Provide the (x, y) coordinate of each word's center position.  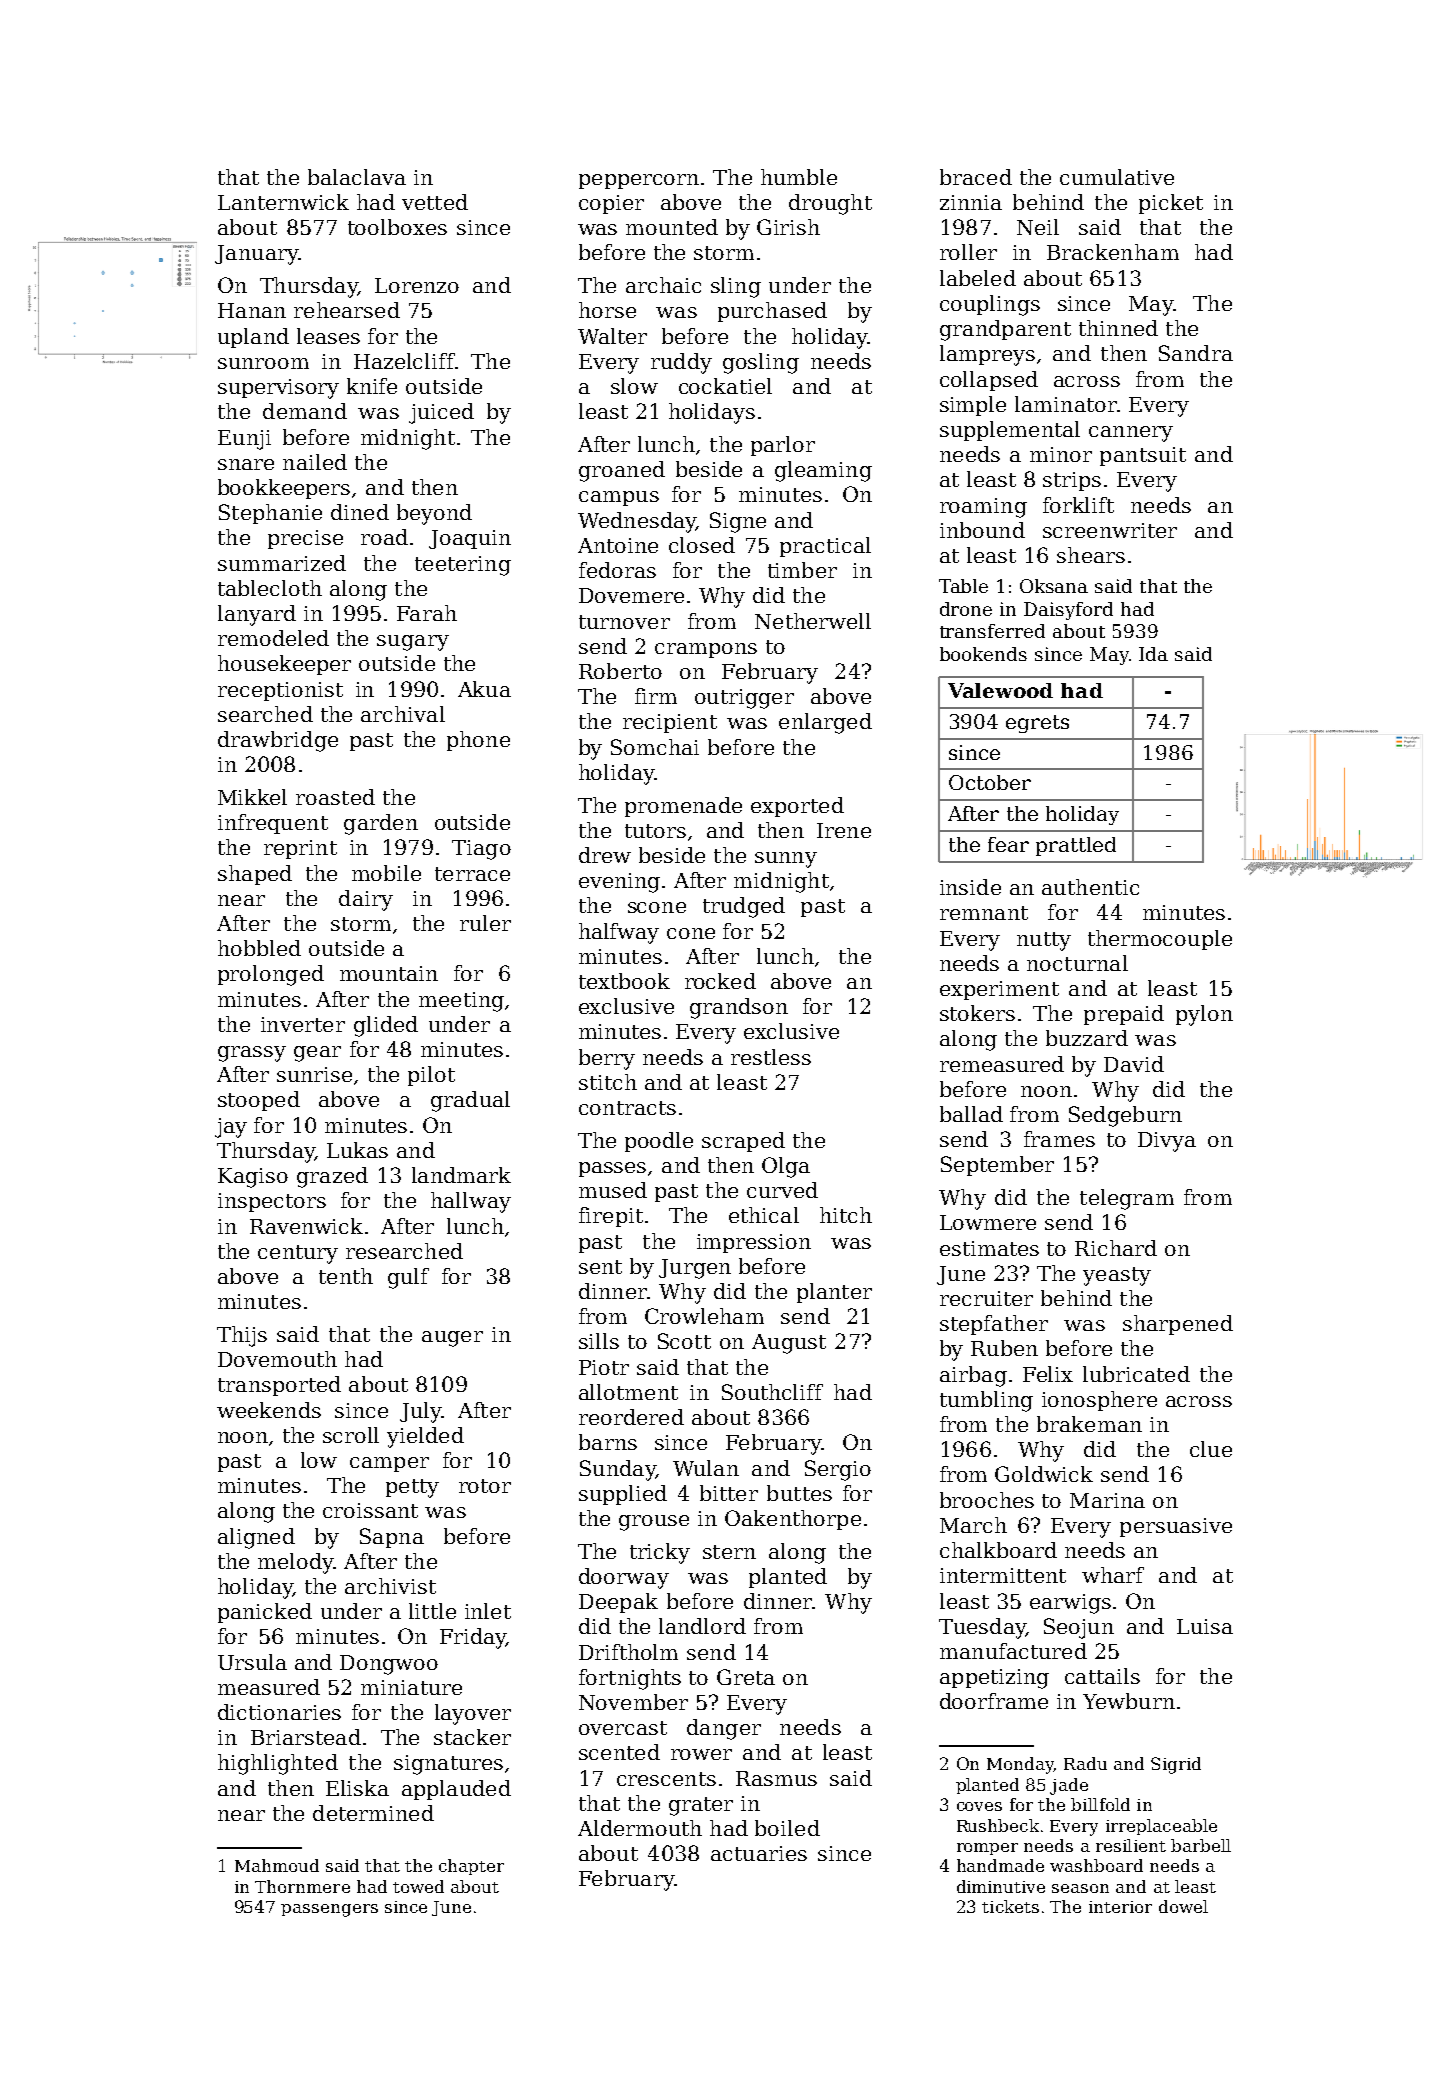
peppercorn (639, 181)
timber (802, 570)
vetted (435, 202)
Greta (746, 1677)
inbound (982, 530)
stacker (472, 1737)
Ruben (1004, 1348)
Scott (684, 1341)
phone (478, 741)
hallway (471, 1202)
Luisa (1205, 1626)
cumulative (1117, 177)
